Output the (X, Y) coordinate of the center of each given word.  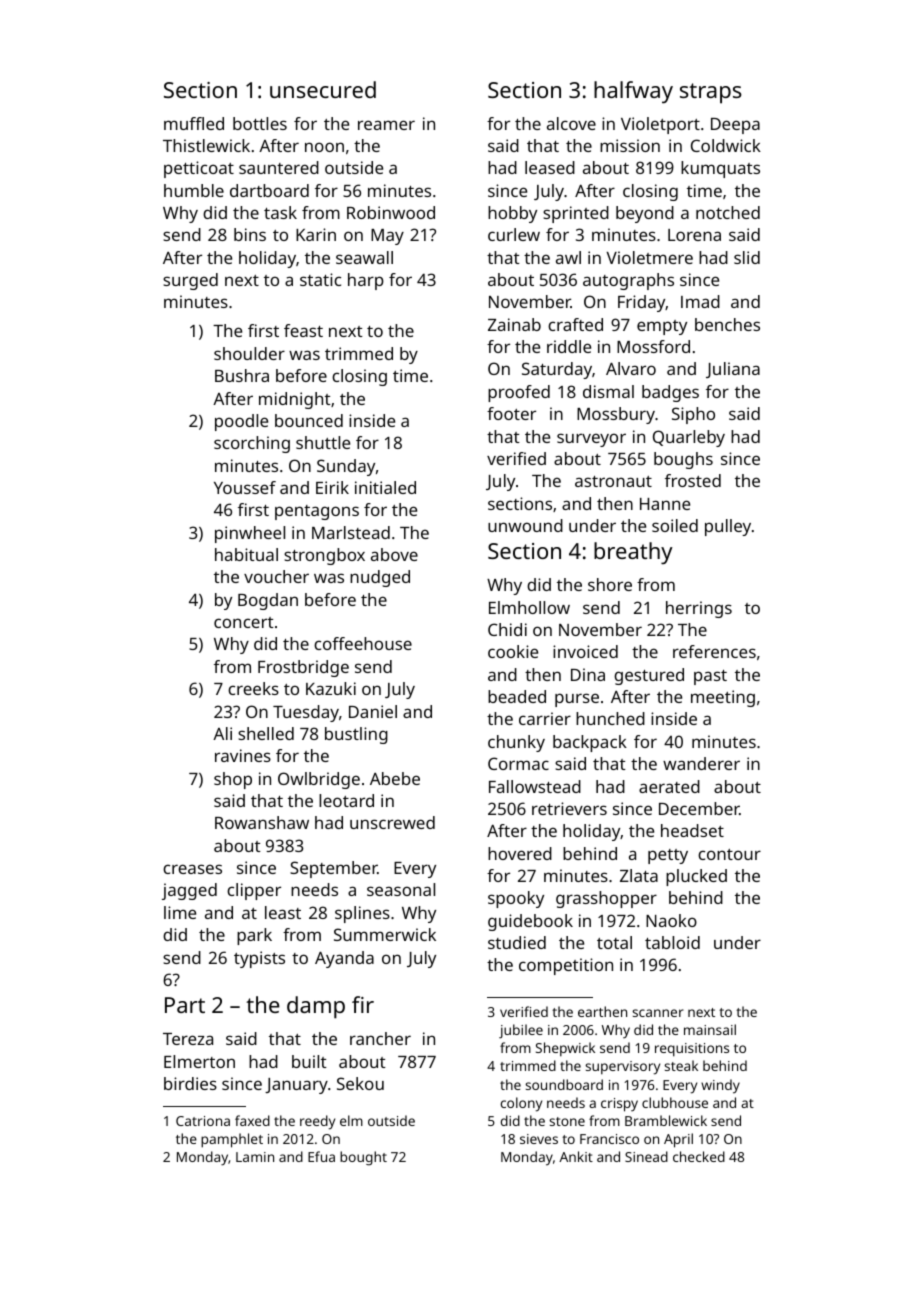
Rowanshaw (262, 822)
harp (366, 281)
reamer (386, 125)
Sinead (646, 1156)
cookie (513, 651)
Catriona (203, 1121)
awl (568, 257)
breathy (633, 553)
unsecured (323, 89)
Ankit (576, 1156)
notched (728, 212)
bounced (309, 420)
